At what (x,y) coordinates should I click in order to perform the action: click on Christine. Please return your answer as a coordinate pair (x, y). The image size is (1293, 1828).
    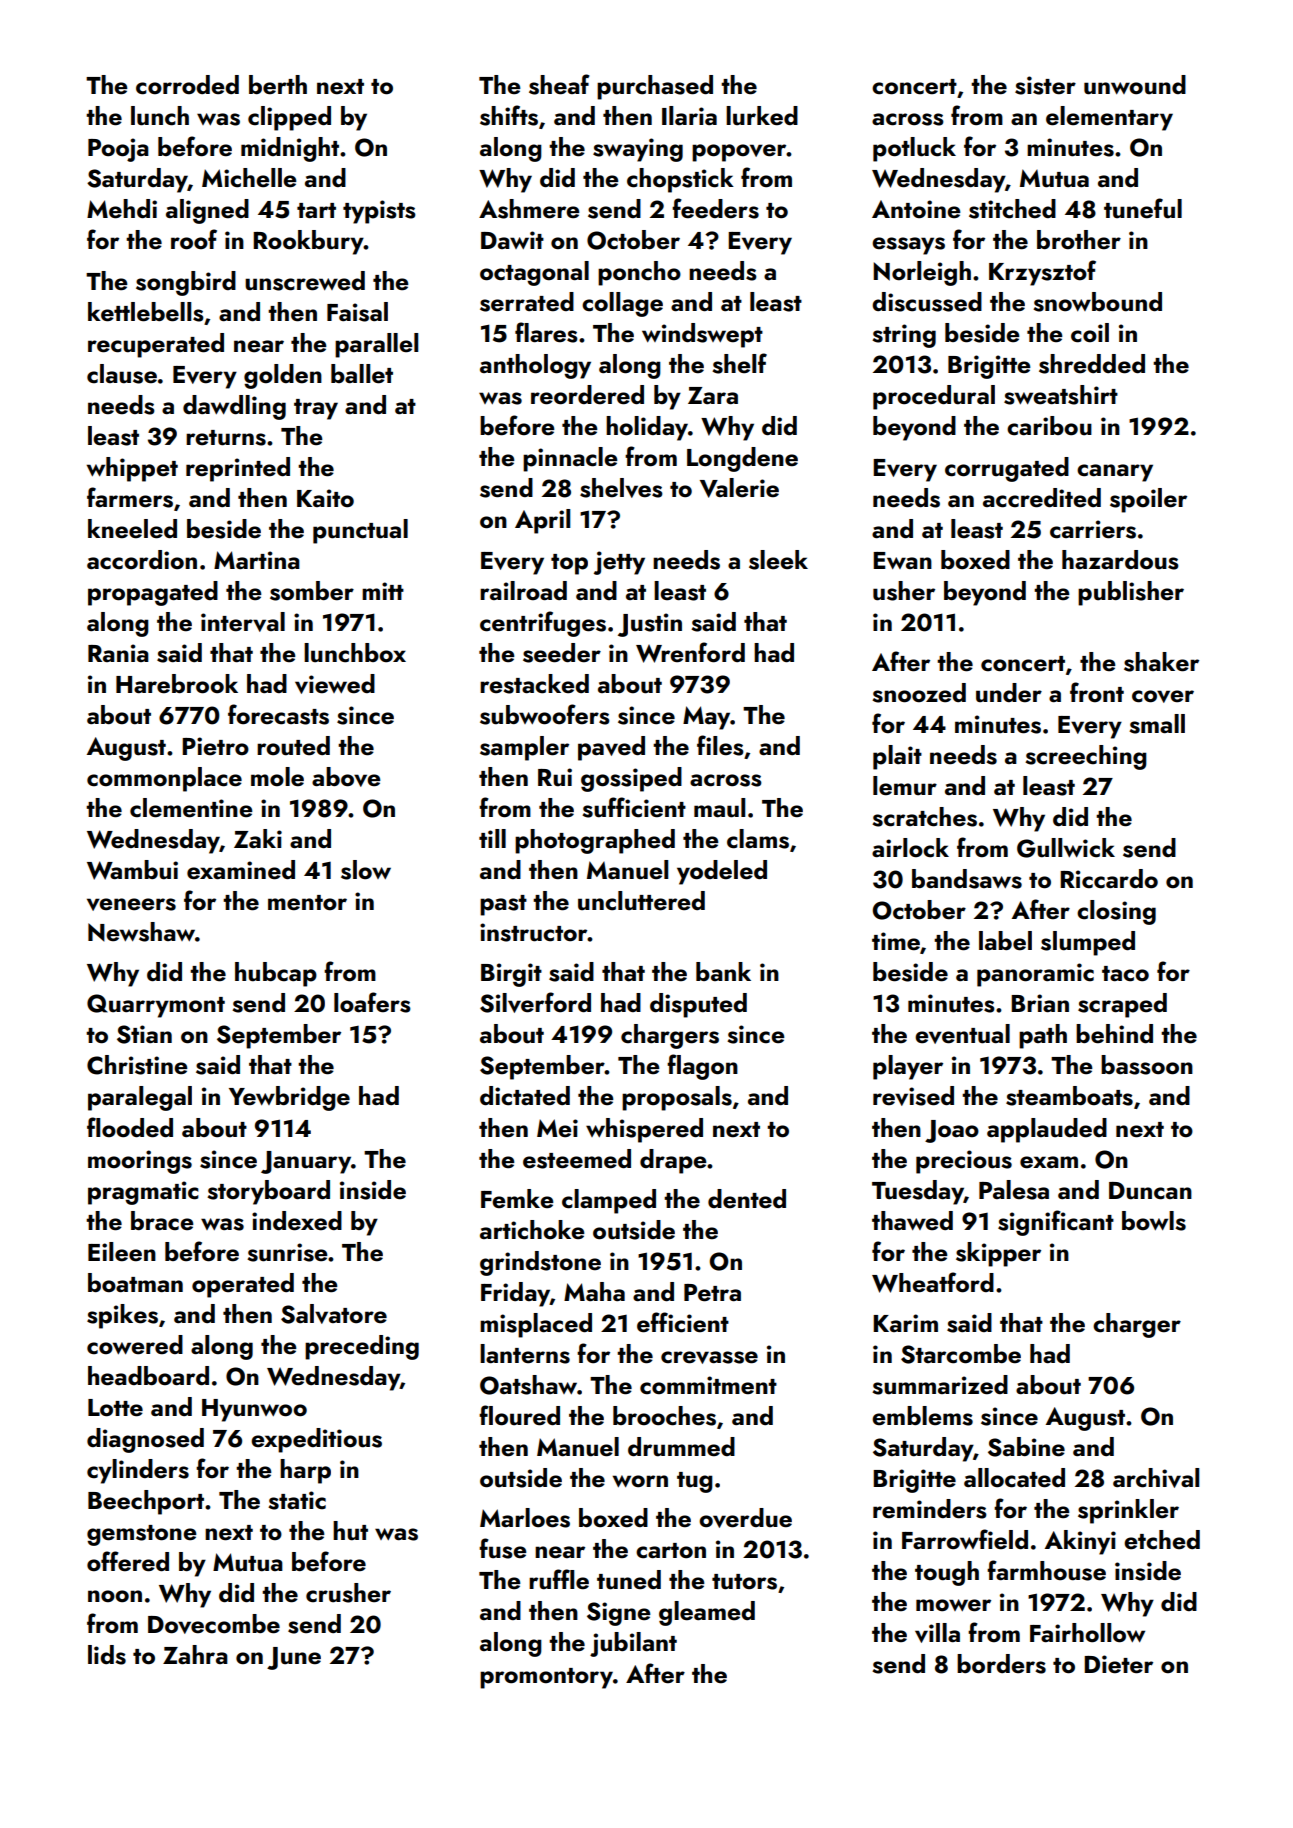
    Looking at the image, I should click on (137, 1065).
